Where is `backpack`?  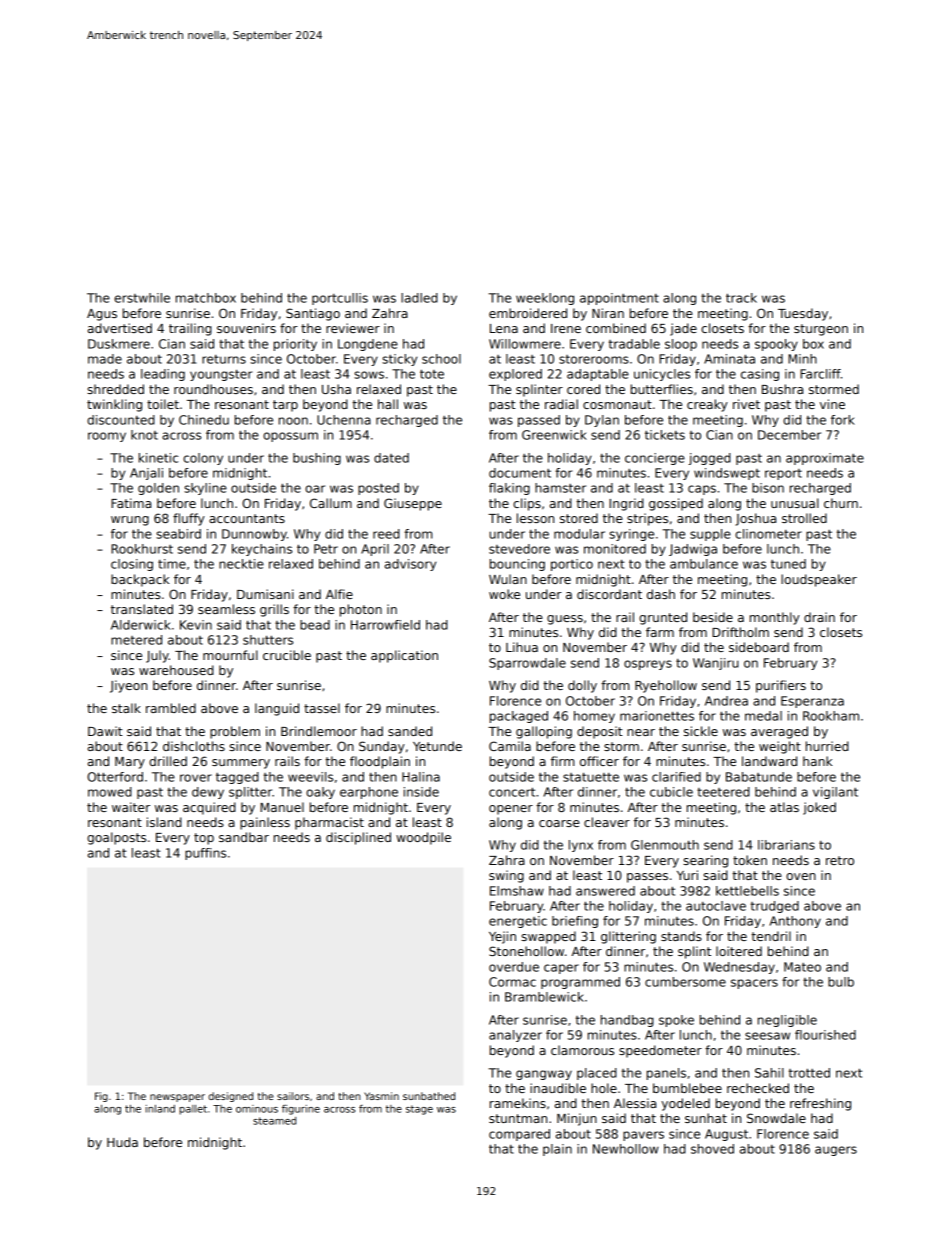 backpack is located at coordinates (140, 580).
